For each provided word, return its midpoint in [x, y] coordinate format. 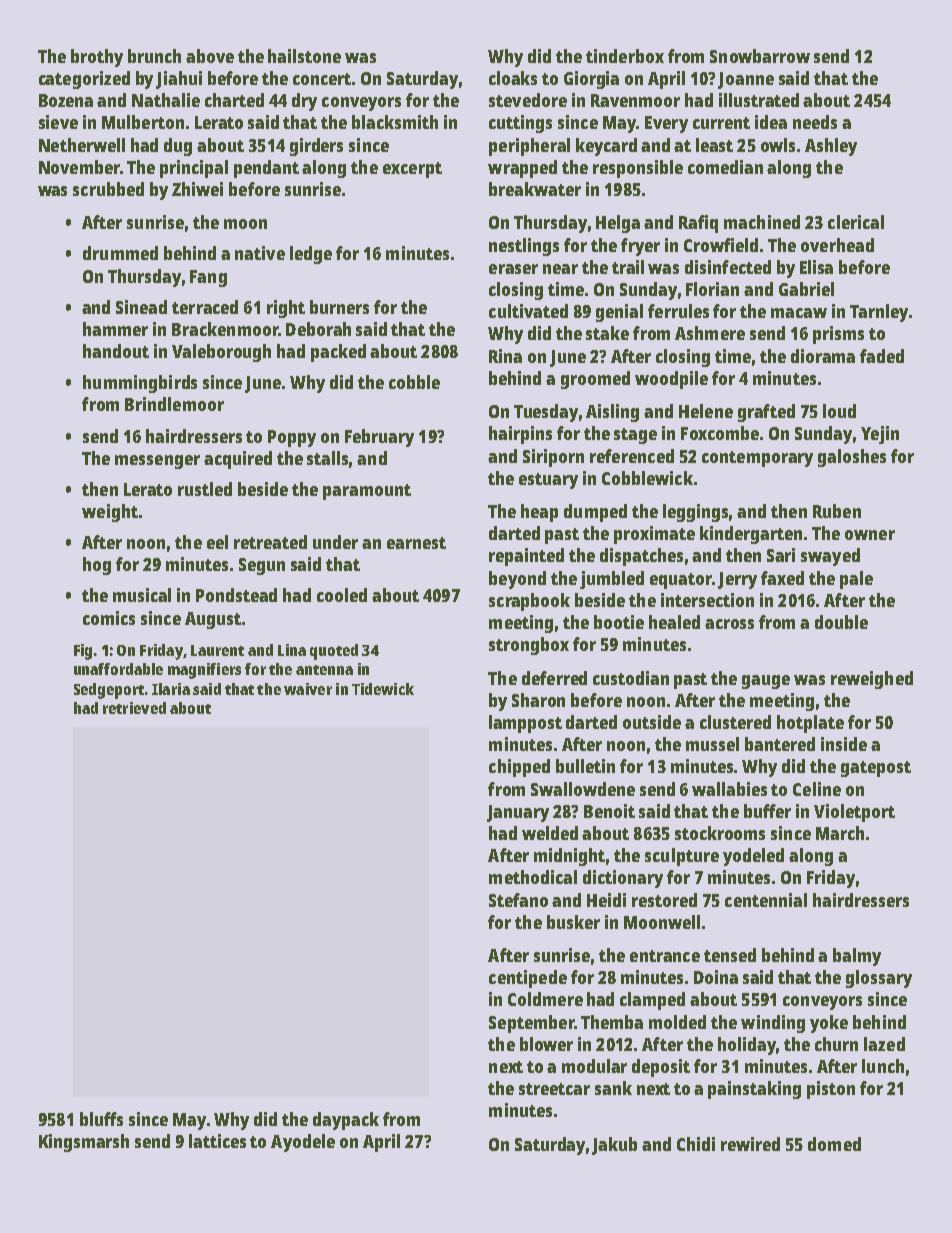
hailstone [304, 56]
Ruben [837, 511]
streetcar [554, 1089]
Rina [505, 356]
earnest [416, 543]
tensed [730, 955]
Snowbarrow [760, 56]
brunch [154, 56]
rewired [750, 1144]
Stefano [518, 900]
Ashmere [710, 333]
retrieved [134, 708]
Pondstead [236, 595]
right [286, 309]
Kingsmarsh [84, 1143]
